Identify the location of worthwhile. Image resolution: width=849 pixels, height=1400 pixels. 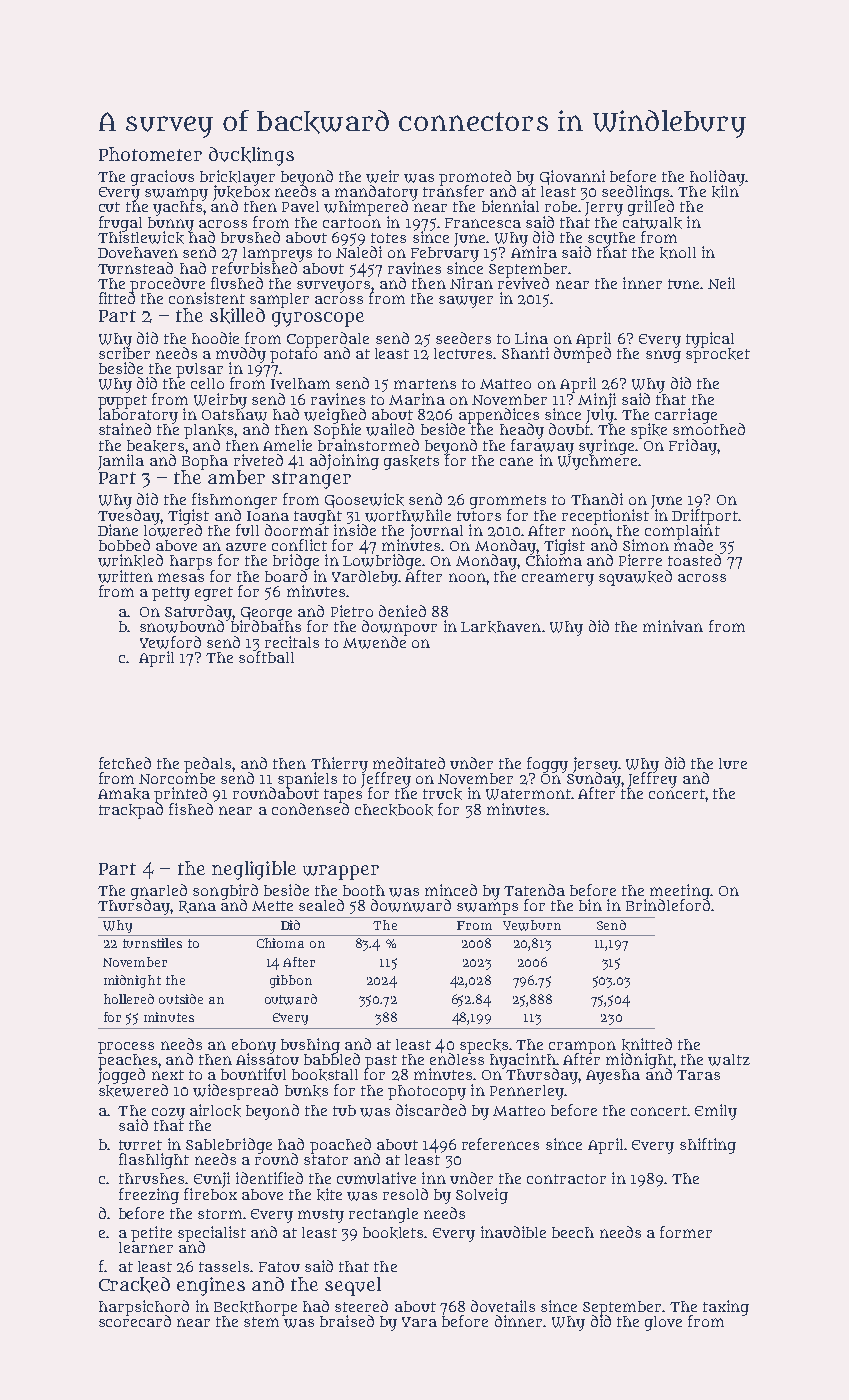
(408, 515).
